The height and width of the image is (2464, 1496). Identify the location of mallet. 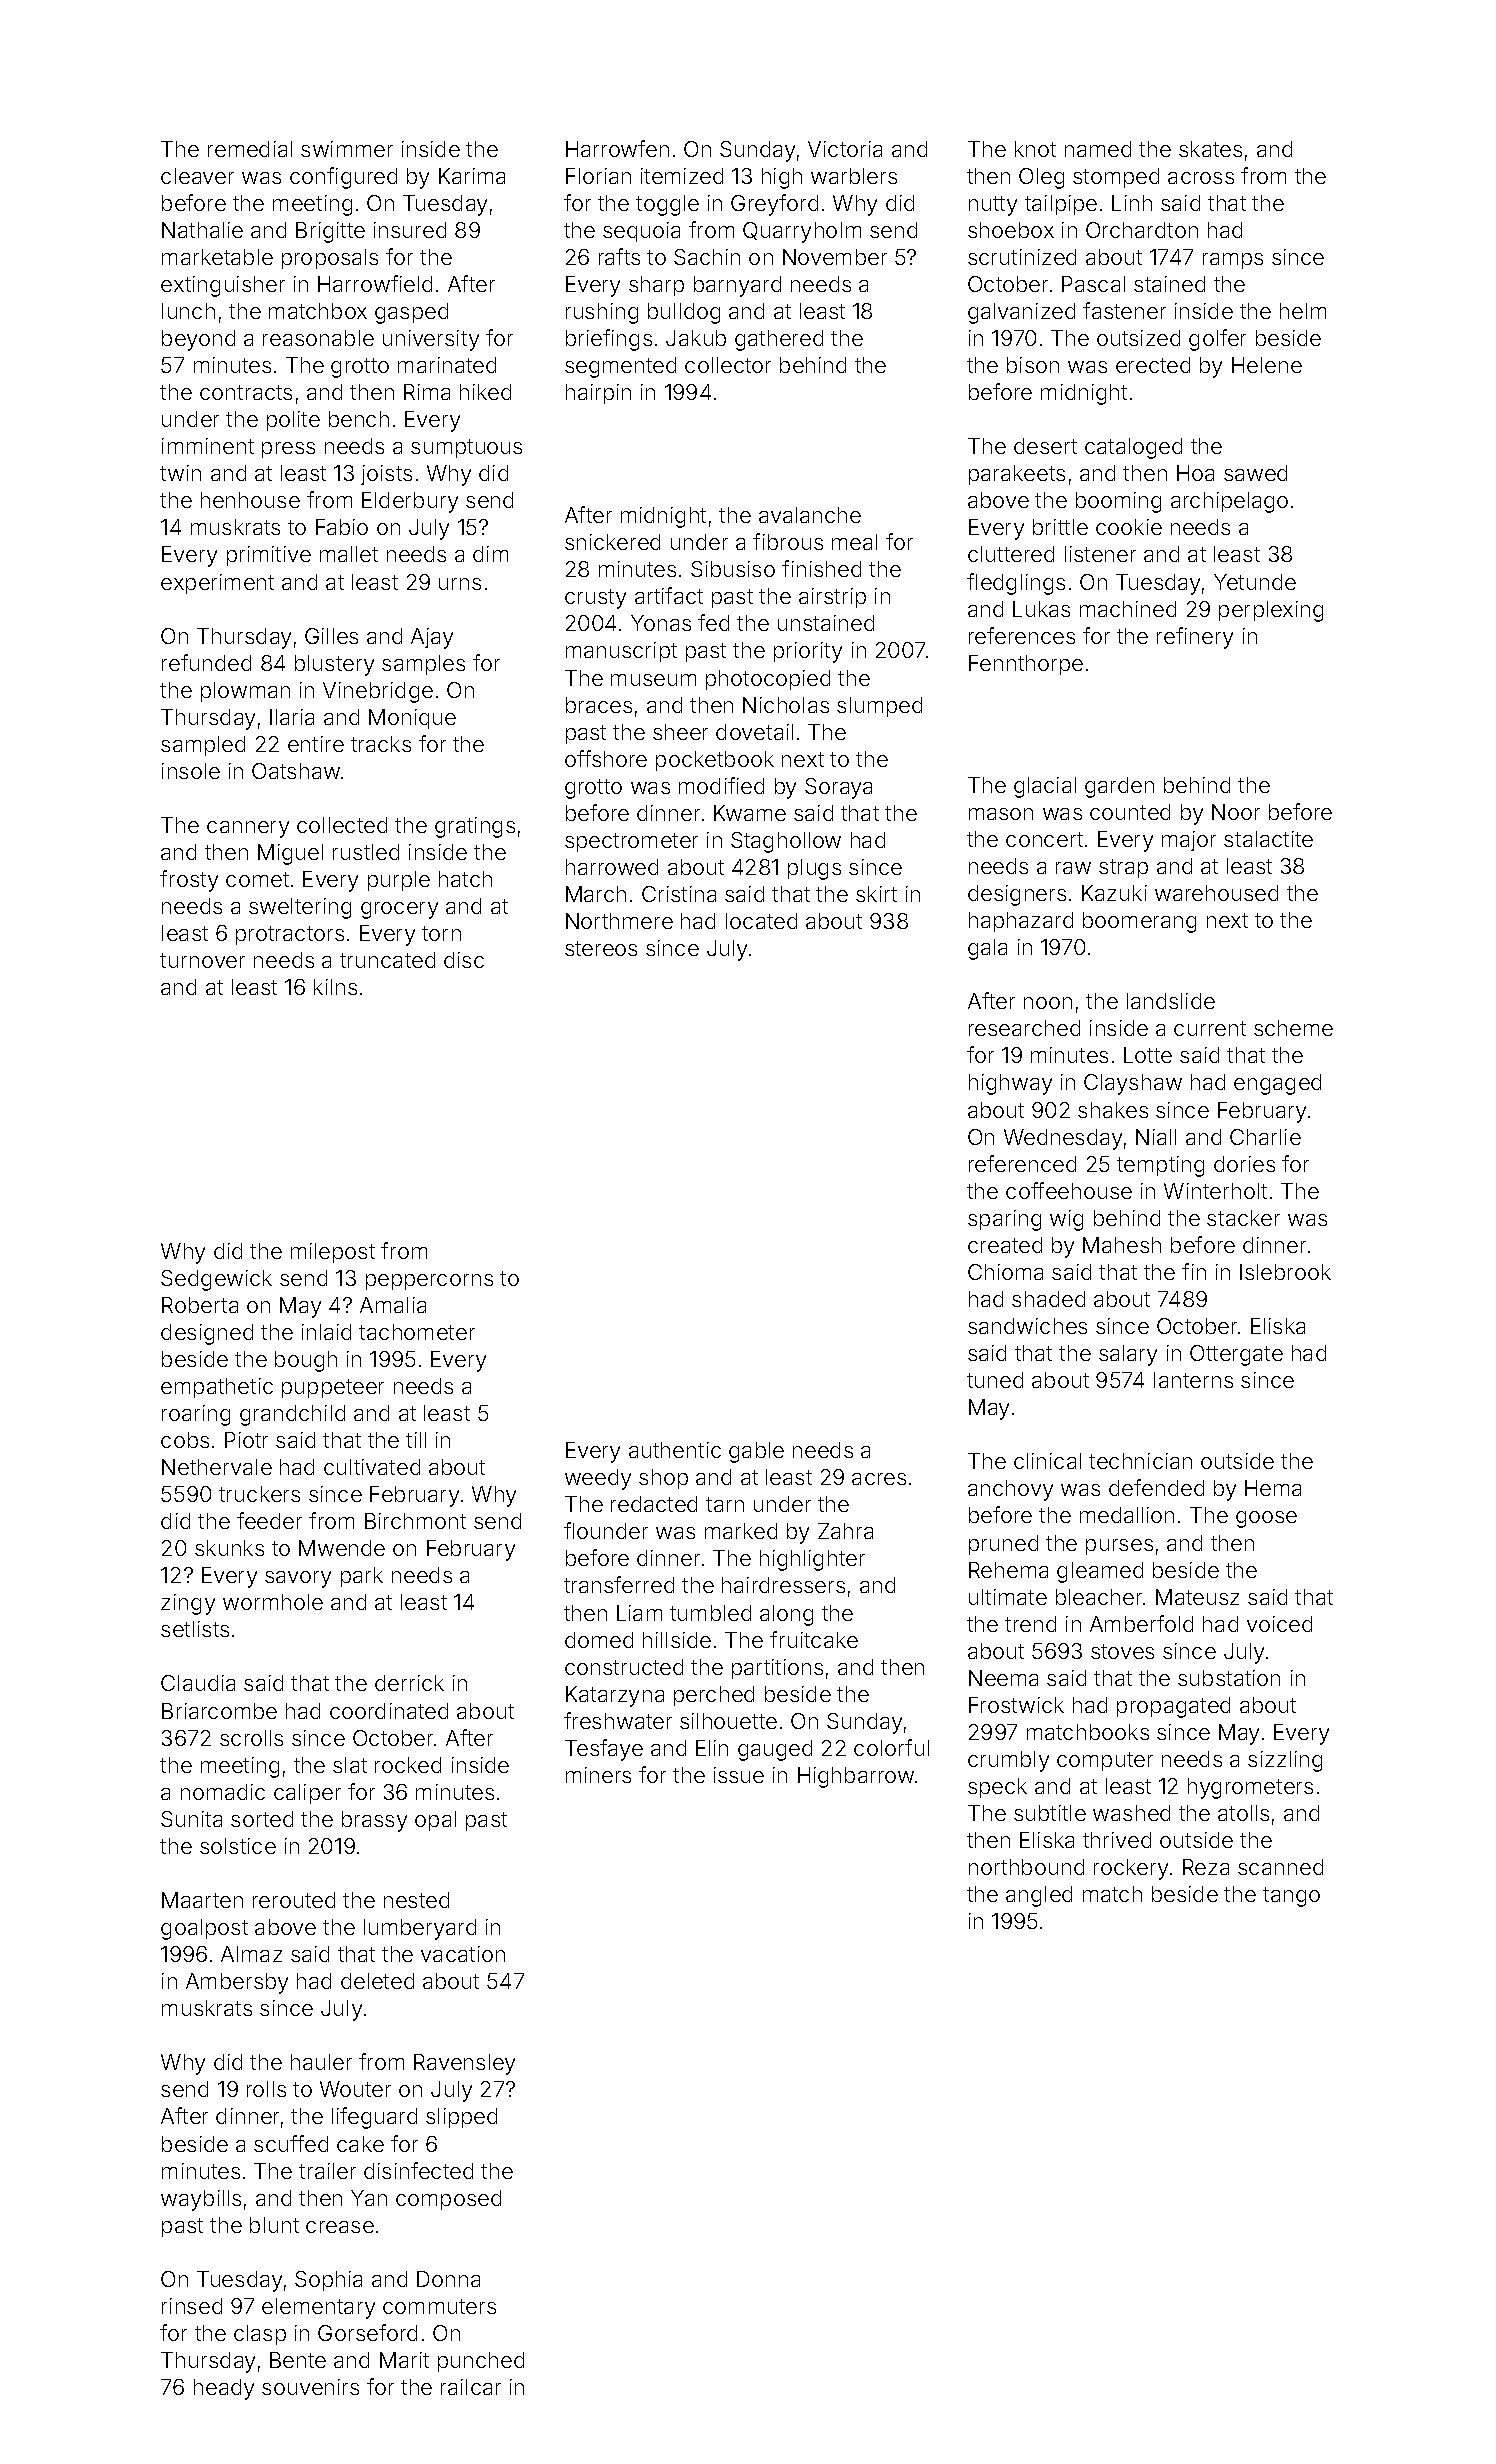
(349, 554).
